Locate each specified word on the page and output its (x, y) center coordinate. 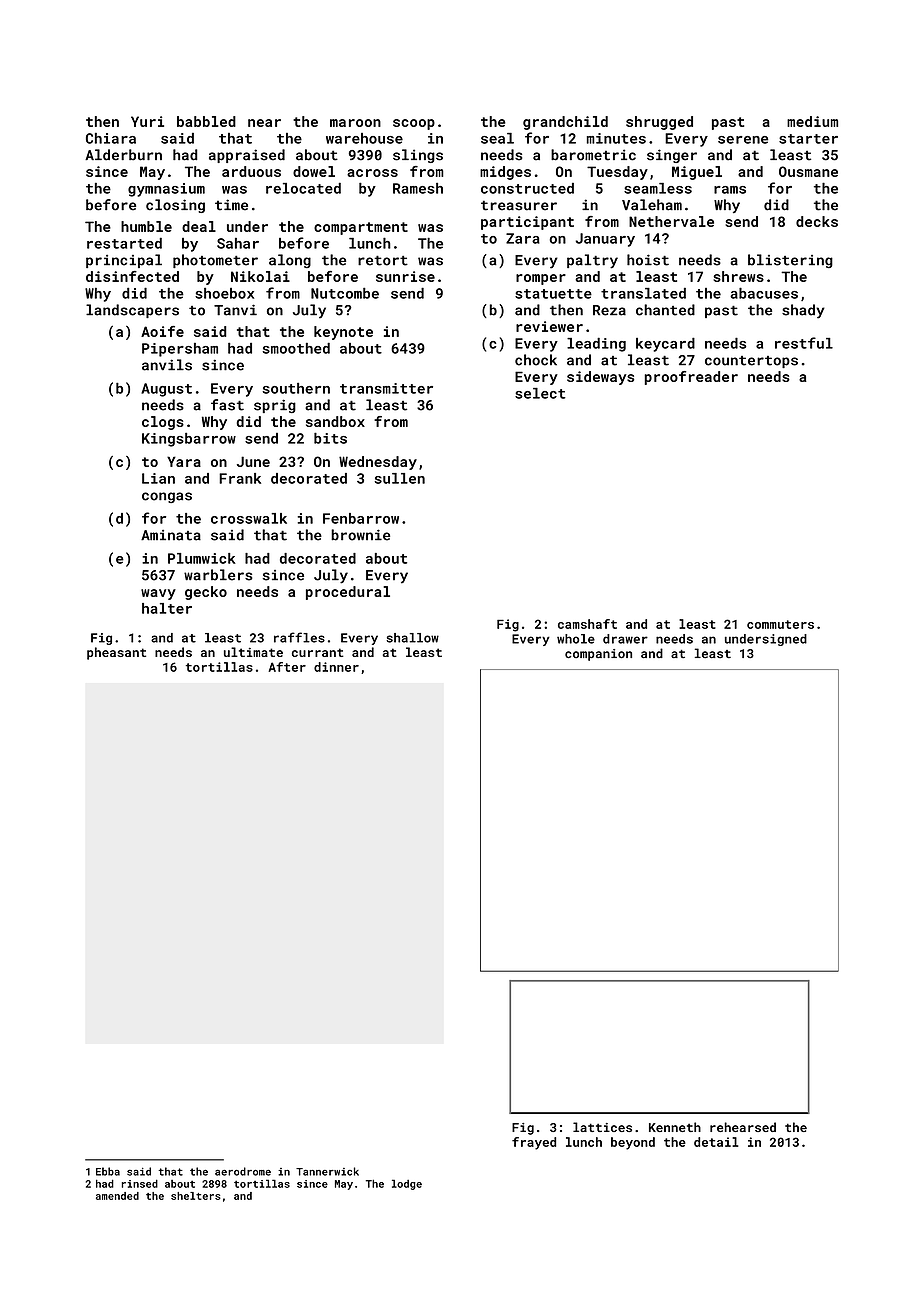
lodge (407, 1184)
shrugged (659, 123)
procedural (348, 593)
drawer (625, 639)
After (287, 667)
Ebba (108, 1171)
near (264, 123)
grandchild (565, 123)
